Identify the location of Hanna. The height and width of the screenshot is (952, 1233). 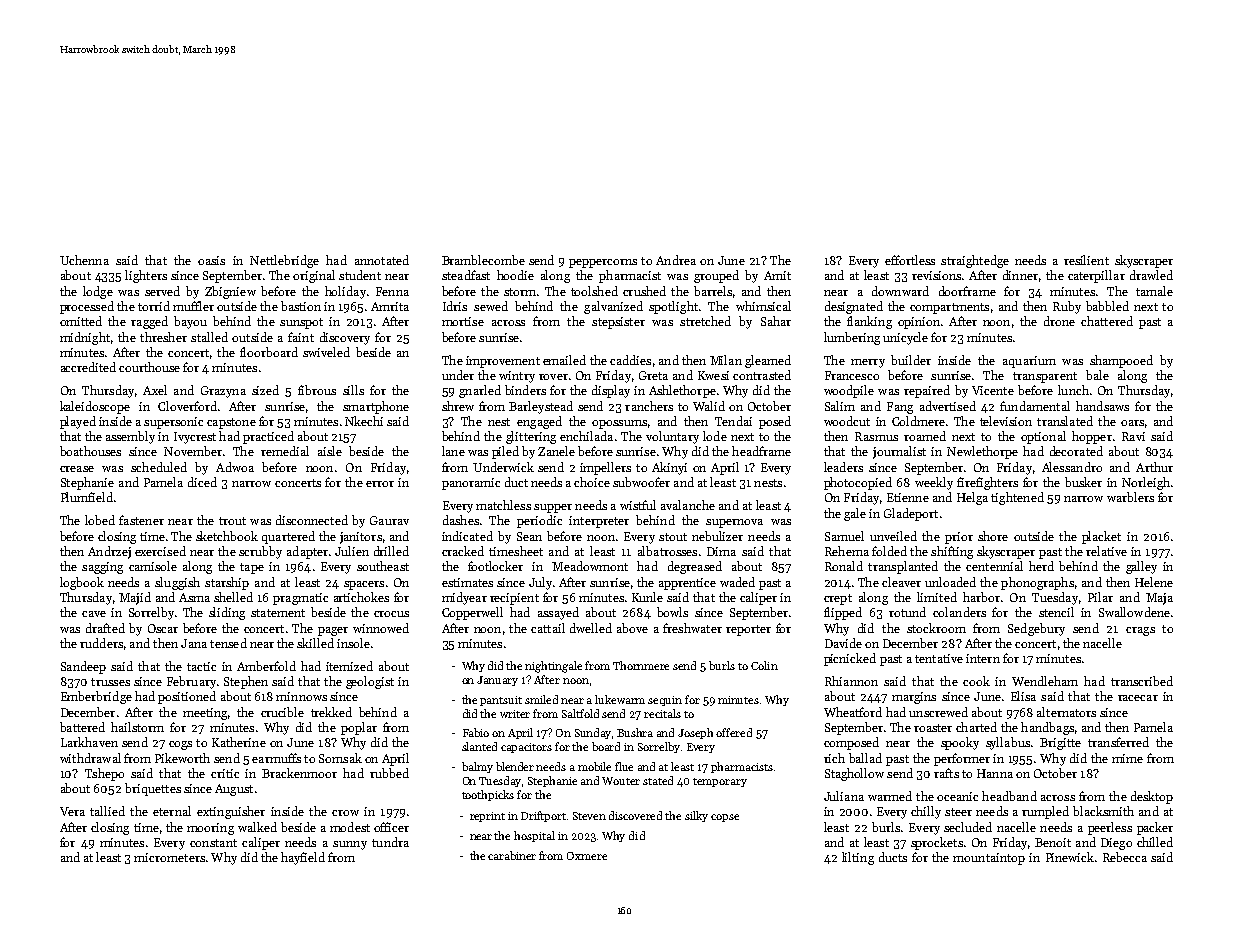
(995, 773).
